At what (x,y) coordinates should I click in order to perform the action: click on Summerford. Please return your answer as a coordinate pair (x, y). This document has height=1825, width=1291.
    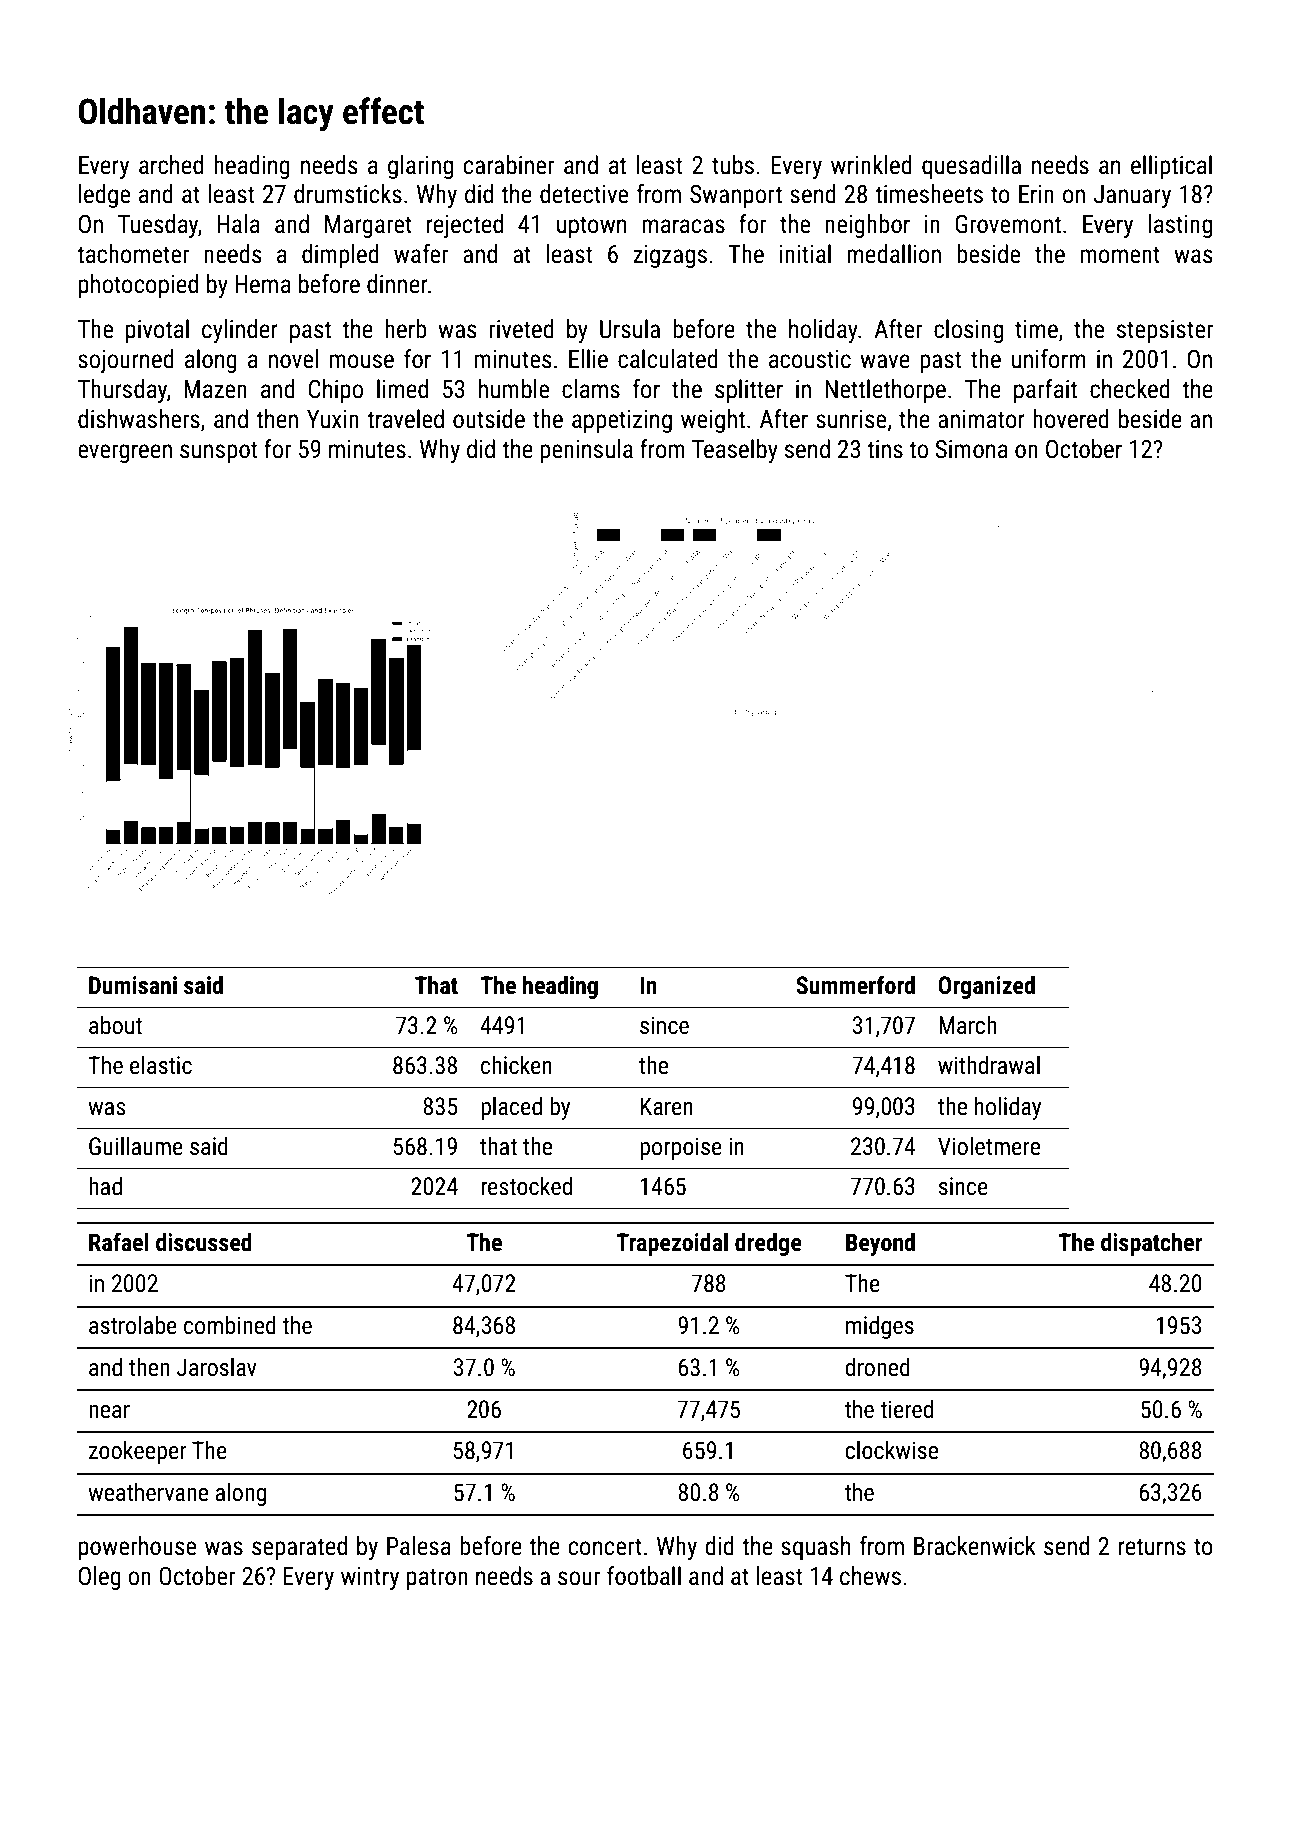
    Looking at the image, I should click on (855, 985).
